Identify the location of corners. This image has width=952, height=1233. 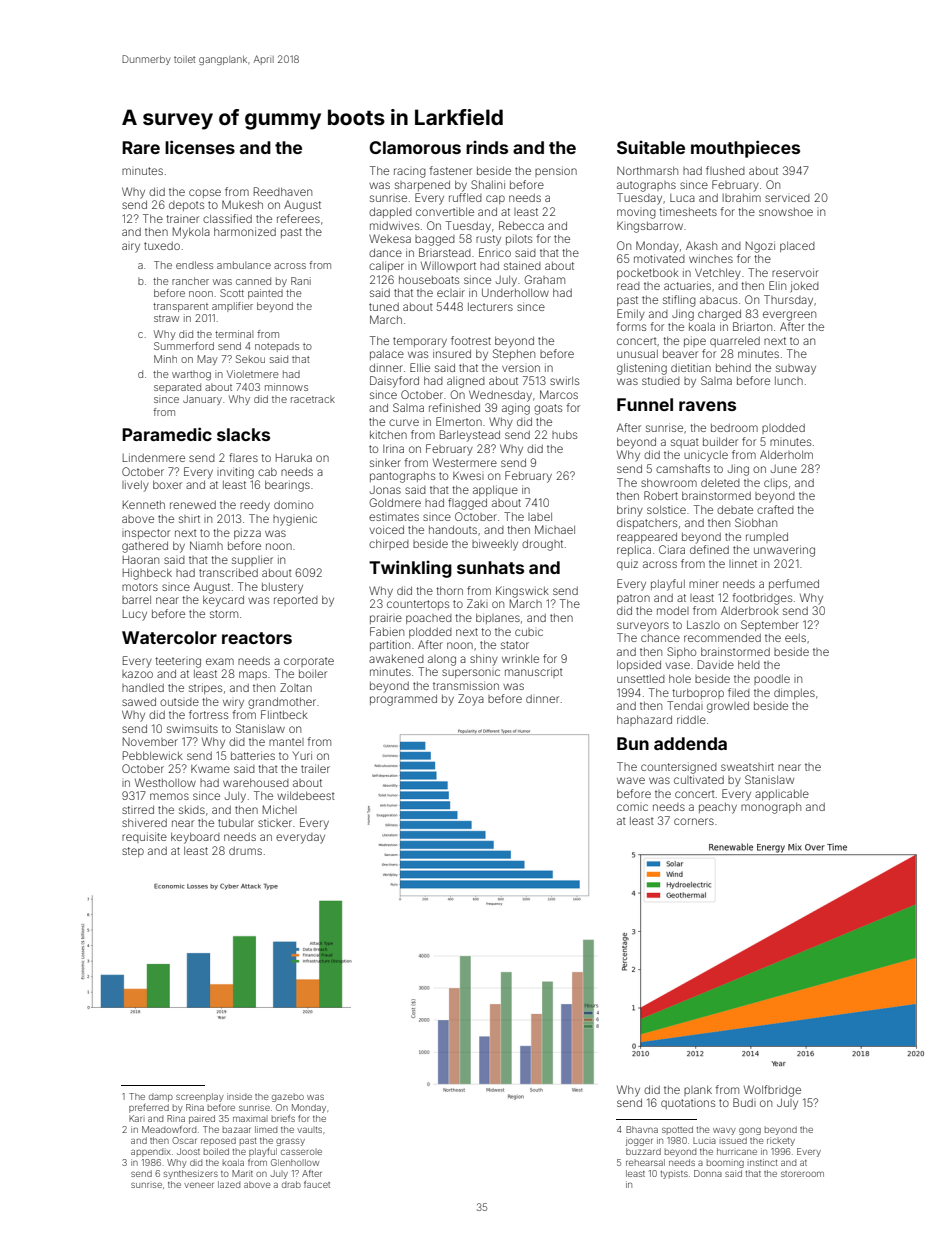
(694, 821).
